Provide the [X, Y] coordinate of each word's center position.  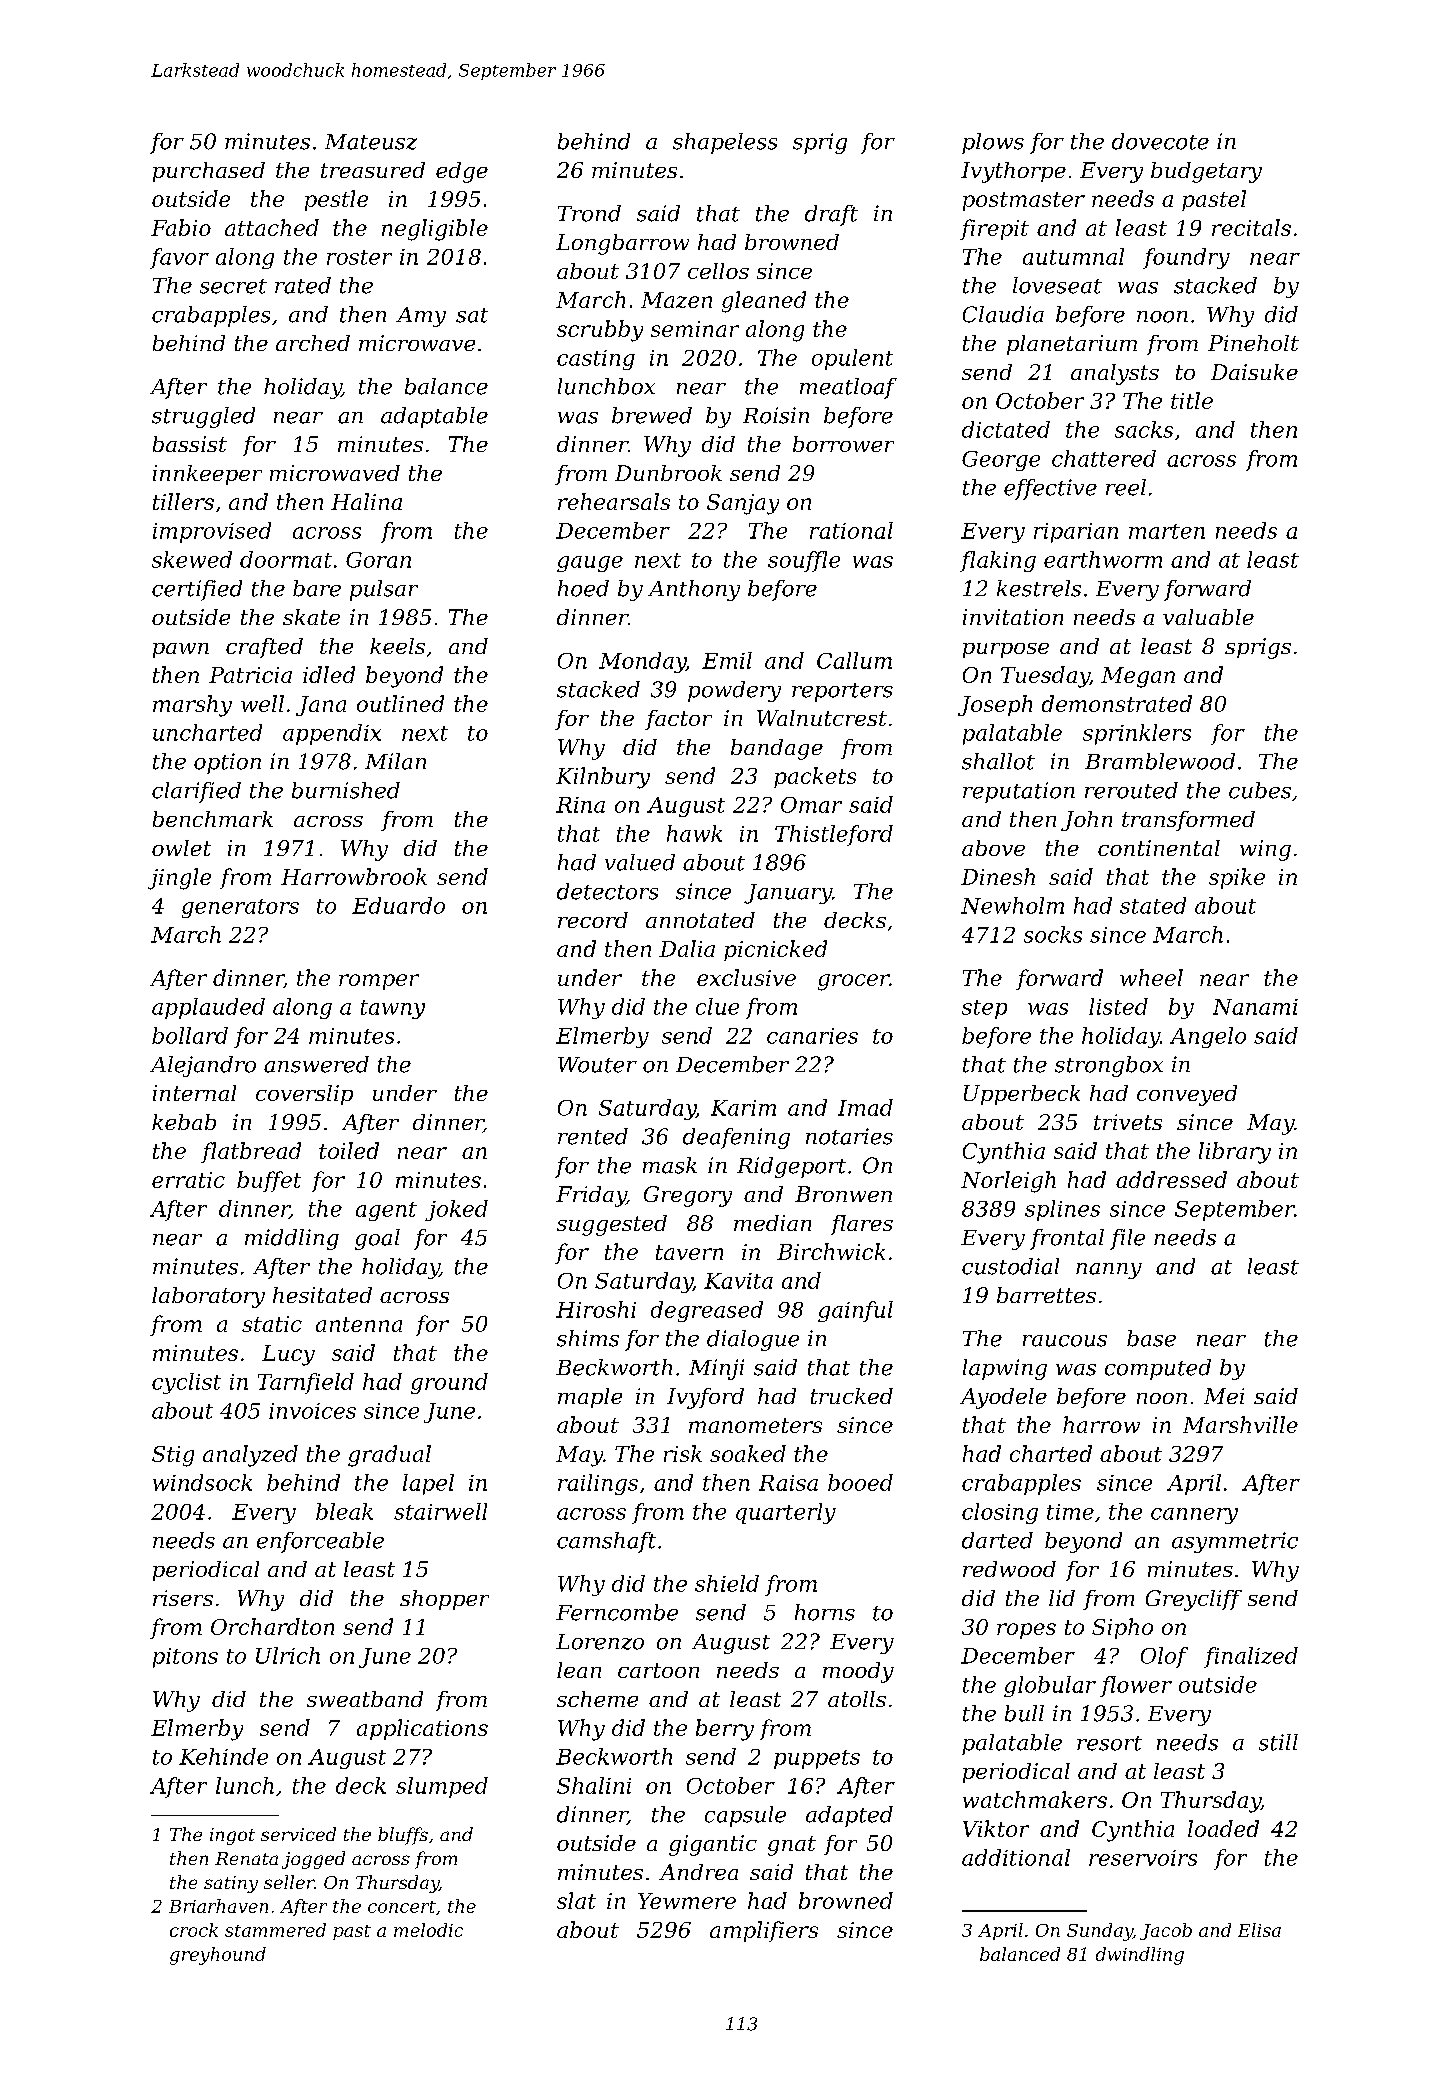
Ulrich [288, 1655]
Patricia [250, 675]
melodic [428, 1930]
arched [313, 343]
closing [1000, 1513]
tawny [393, 1009]
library [1235, 1153]
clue [717, 1006]
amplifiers [764, 1931]
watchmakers [1035, 1799]
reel [1126, 487]
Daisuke [1254, 372]
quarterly [786, 1513]
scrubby [600, 331]
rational [851, 530]
